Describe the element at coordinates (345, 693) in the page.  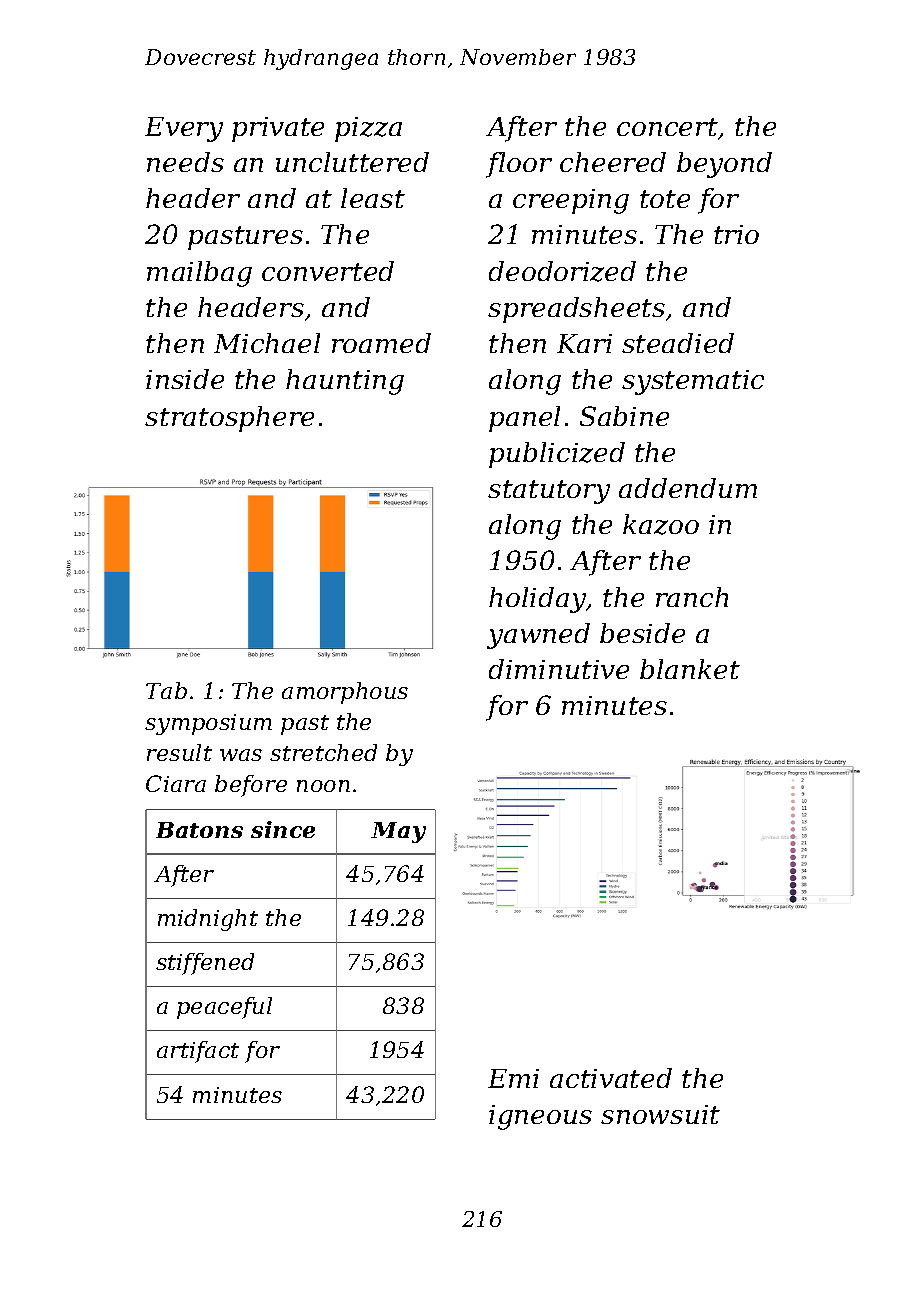
I see `amorphous` at that location.
